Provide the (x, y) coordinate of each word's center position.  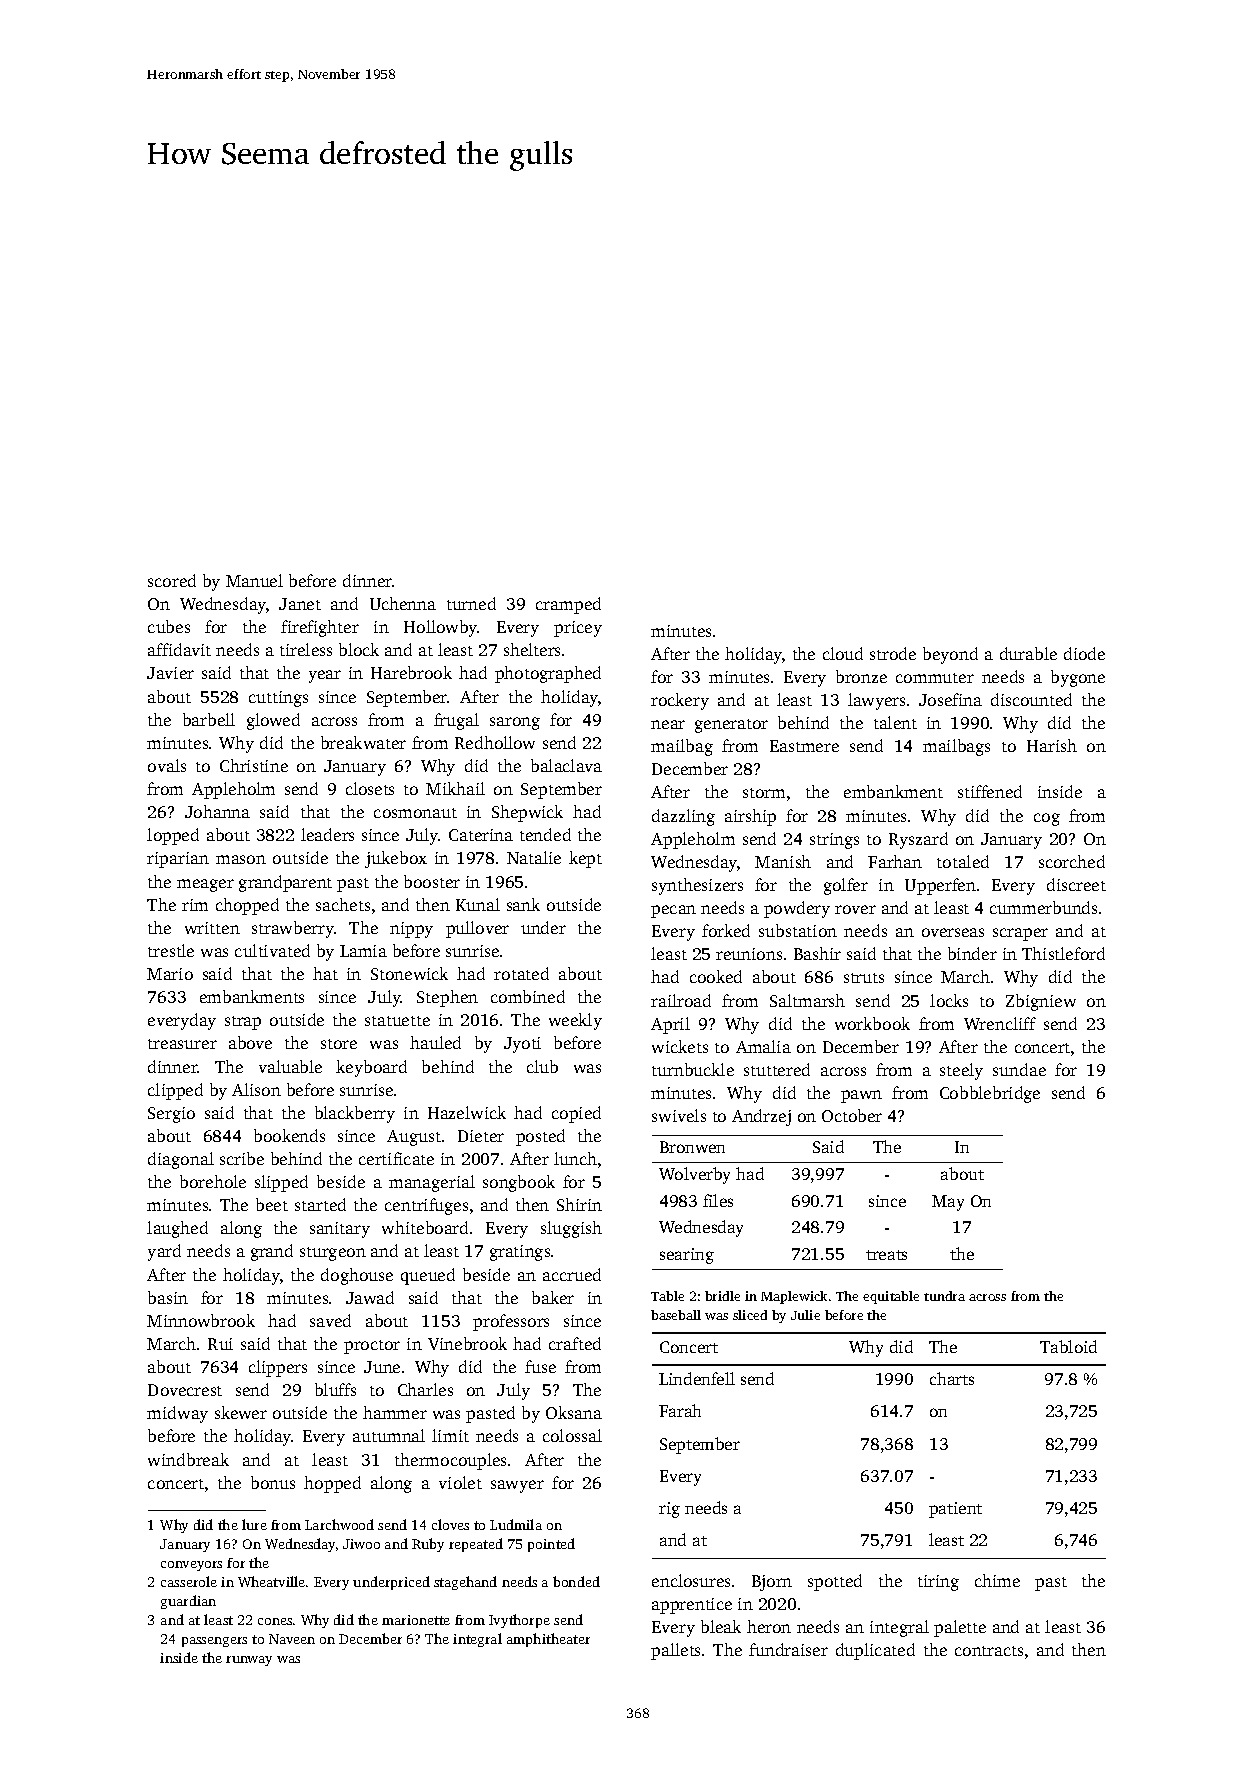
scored (172, 580)
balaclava (566, 765)
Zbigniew (1041, 1002)
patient (955, 1510)
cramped (568, 605)
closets (370, 788)
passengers (214, 1642)
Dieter (481, 1136)
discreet (1076, 884)
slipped (281, 1183)
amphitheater (548, 1640)
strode (893, 653)
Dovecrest (185, 1390)
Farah (680, 1410)
